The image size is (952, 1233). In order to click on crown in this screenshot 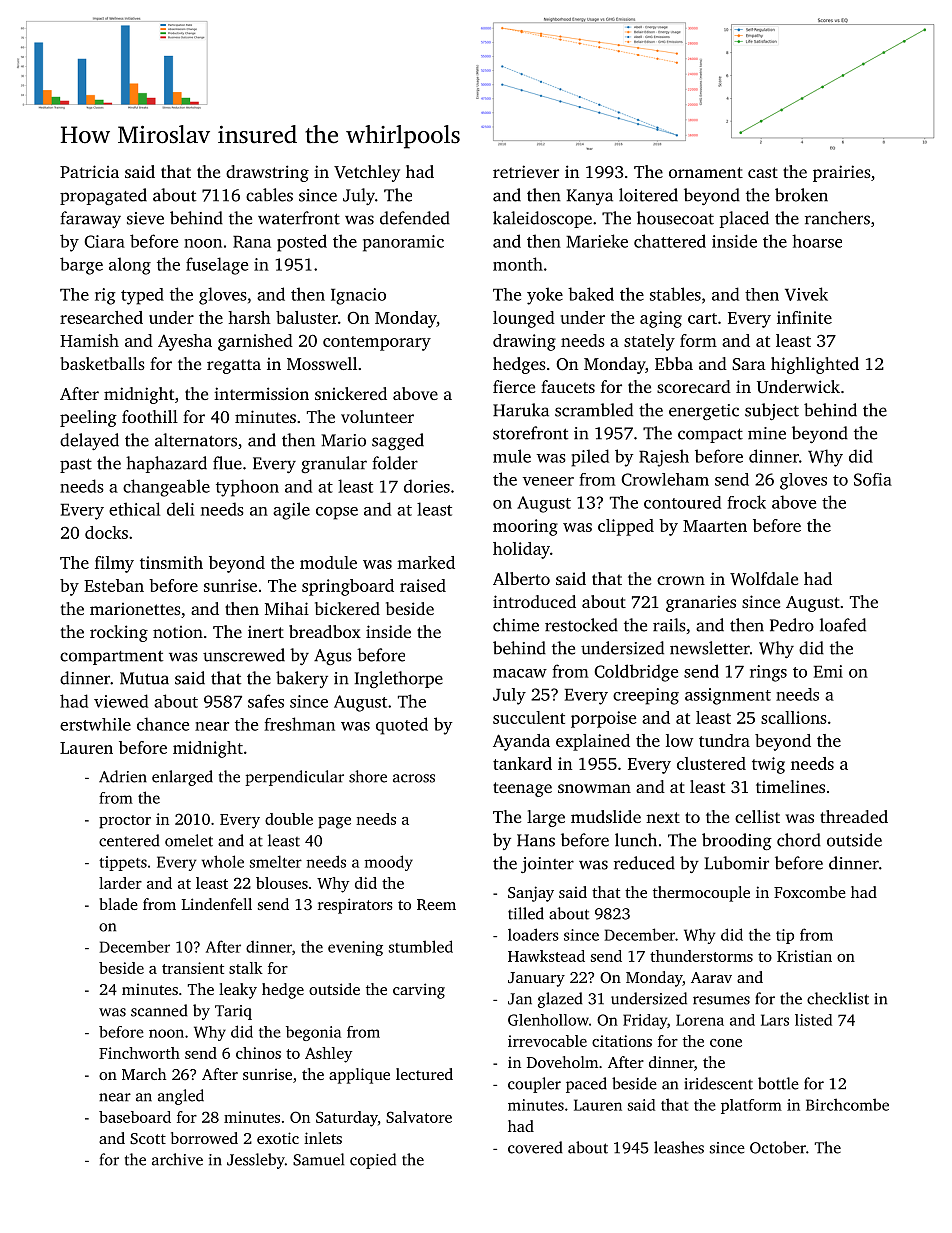, I will do `click(681, 580)`.
